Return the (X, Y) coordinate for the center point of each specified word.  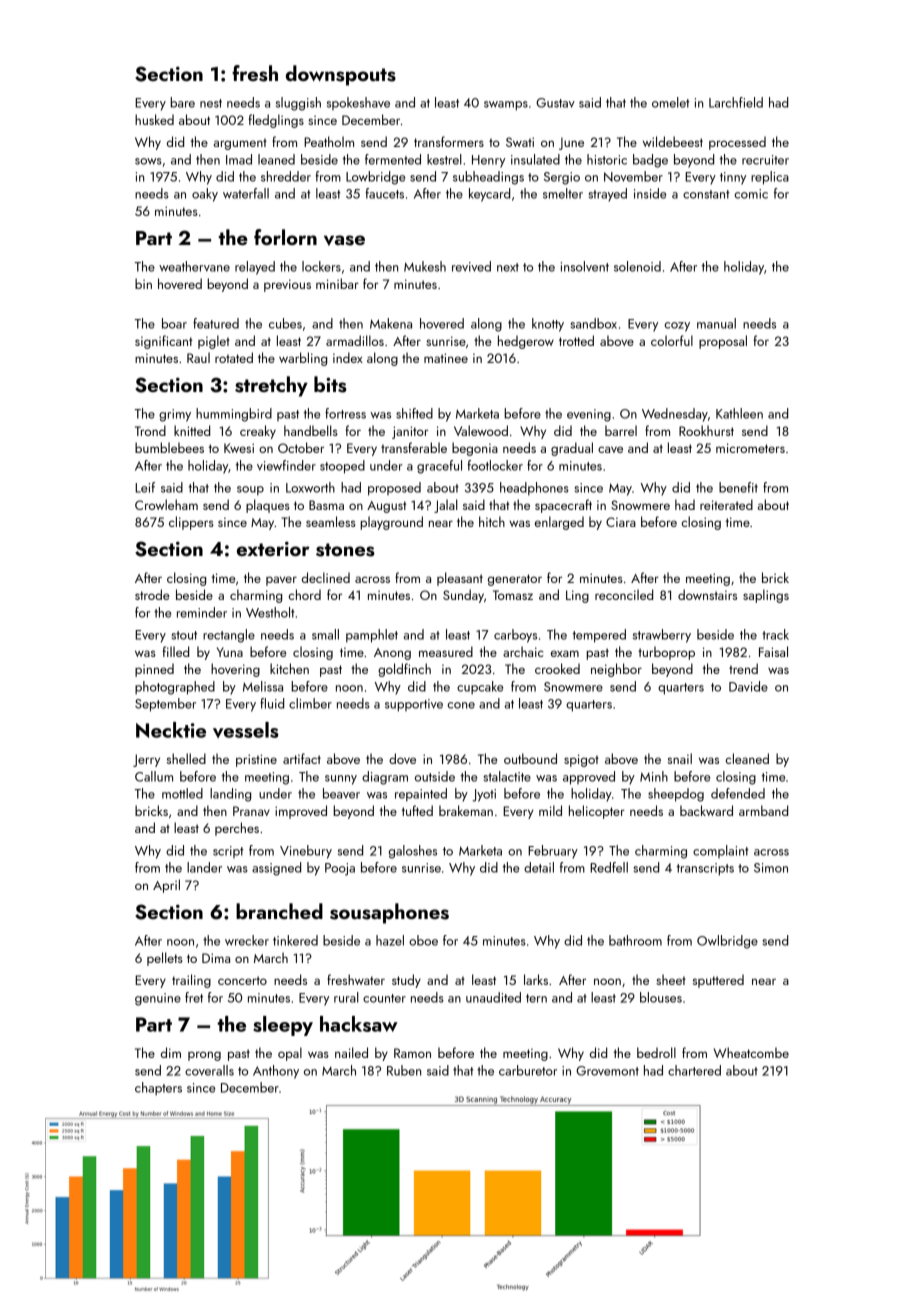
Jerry (146, 760)
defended (738, 793)
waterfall (246, 193)
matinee (446, 358)
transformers (449, 141)
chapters (158, 1088)
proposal (723, 342)
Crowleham (166, 504)
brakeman (466, 810)
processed (737, 143)
